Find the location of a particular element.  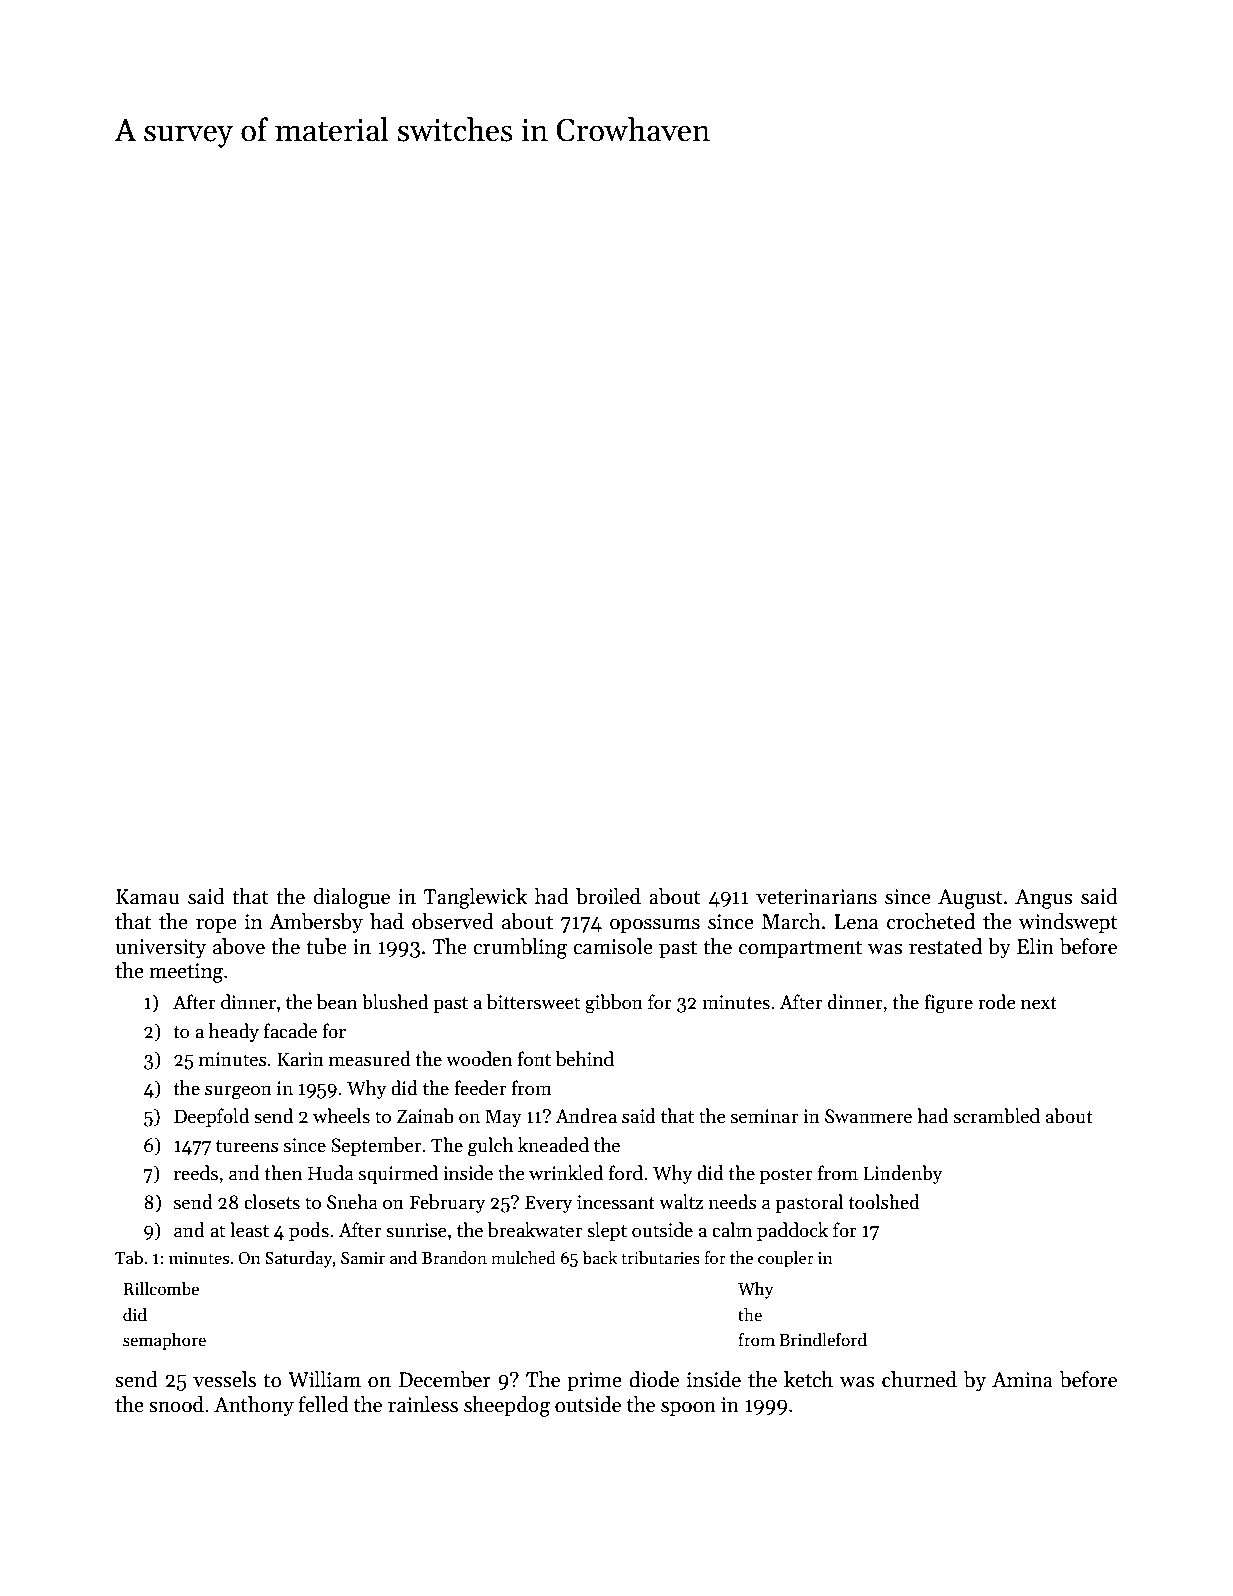

broiled is located at coordinates (608, 896).
